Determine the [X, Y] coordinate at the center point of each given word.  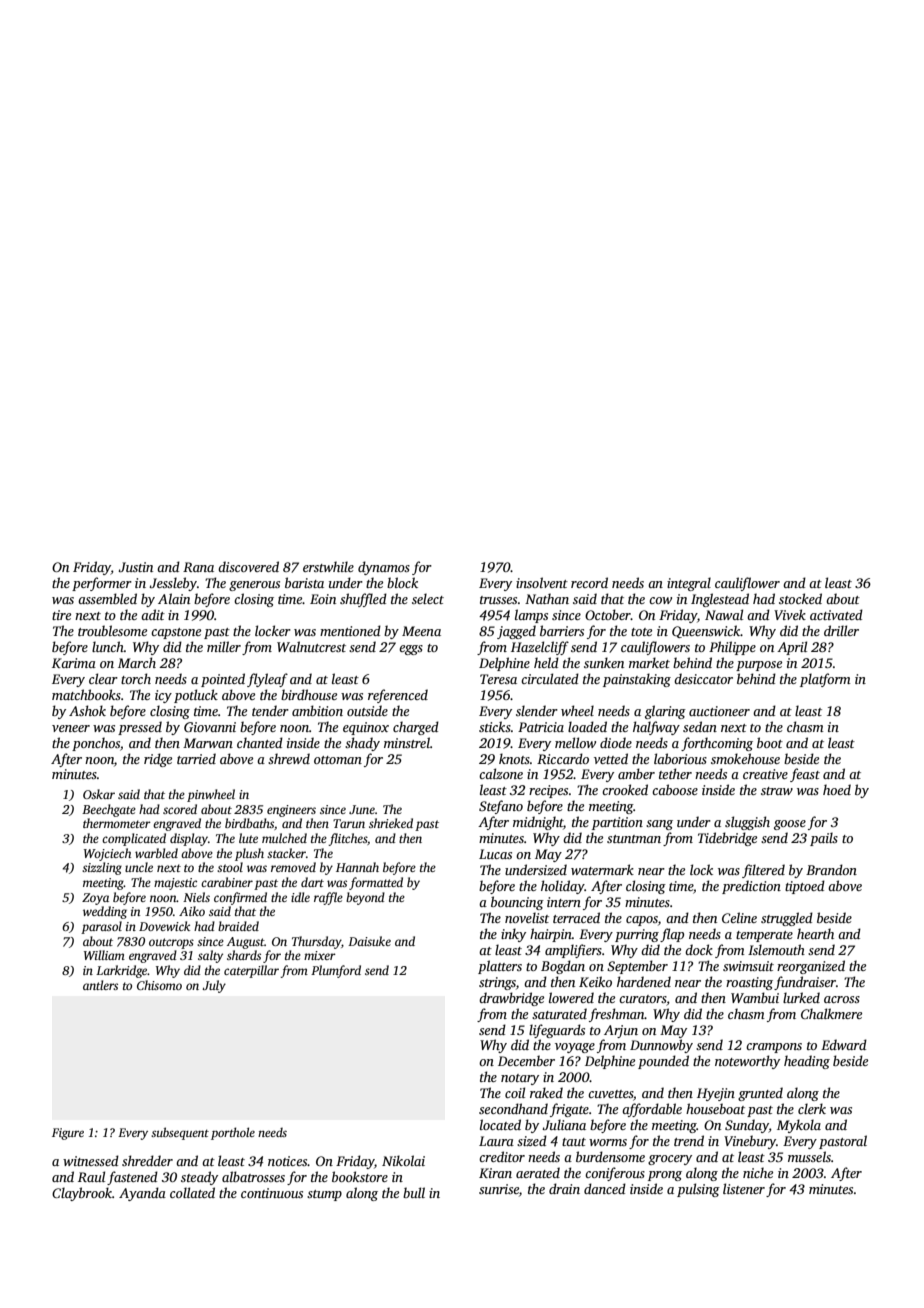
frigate [569, 1110]
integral [689, 584]
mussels [809, 1156]
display [189, 839]
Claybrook [82, 1194]
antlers [100, 985]
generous [254, 586]
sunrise [499, 1189]
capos [642, 921]
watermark [602, 869]
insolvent [542, 582]
